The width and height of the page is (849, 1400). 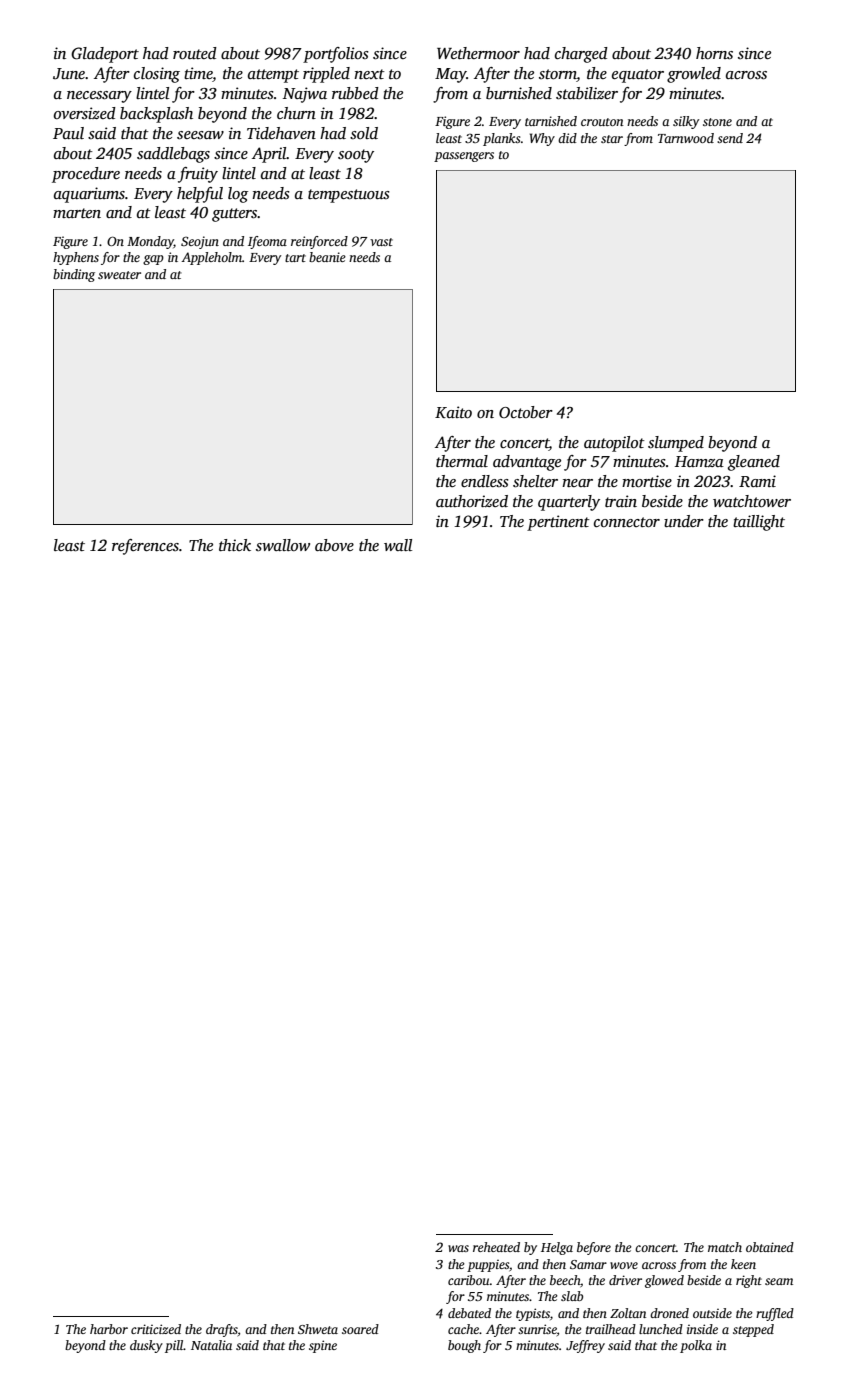 I want to click on June, so click(x=69, y=74).
